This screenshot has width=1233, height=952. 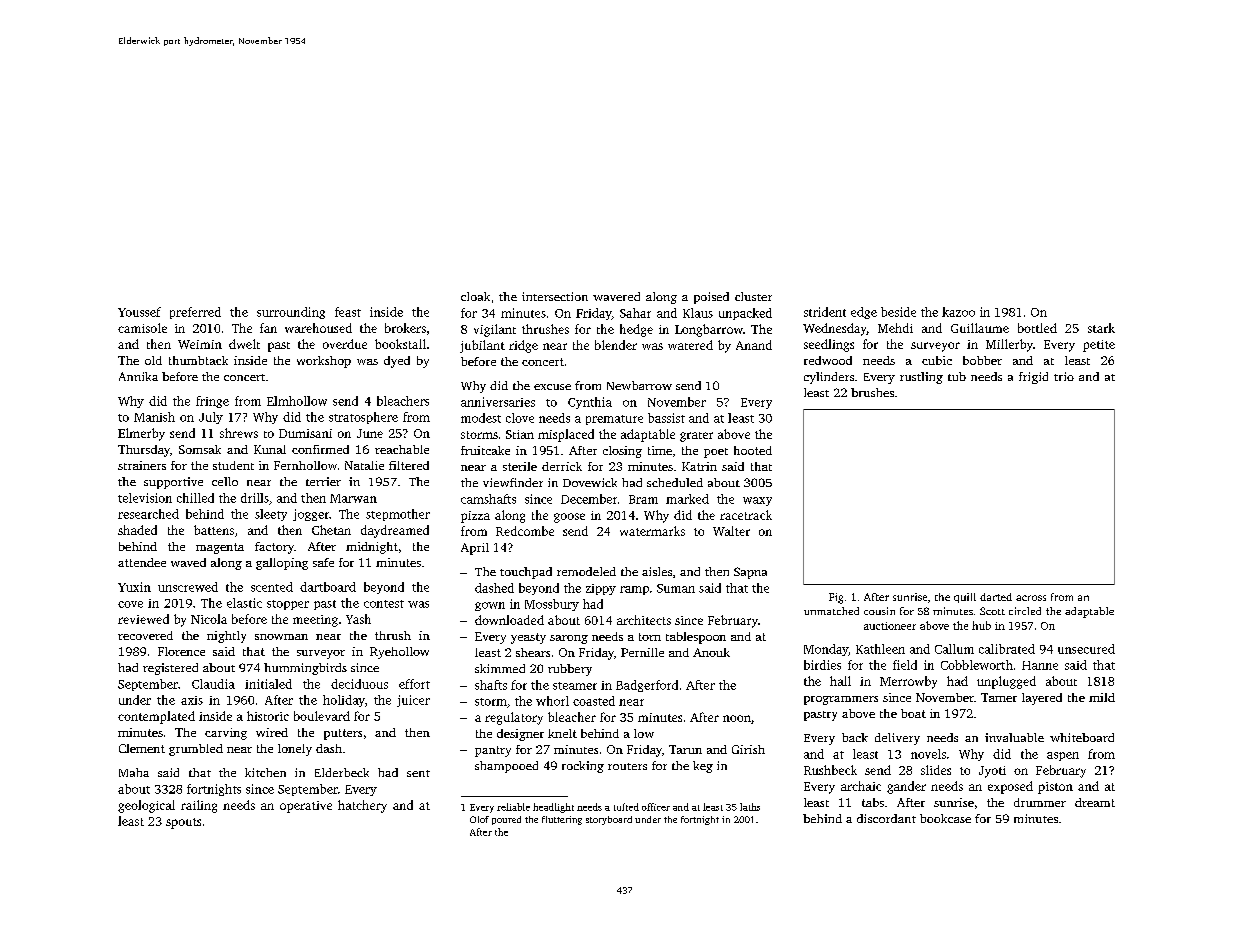 What do you see at coordinates (616, 345) in the screenshot?
I see `blender` at bounding box center [616, 345].
